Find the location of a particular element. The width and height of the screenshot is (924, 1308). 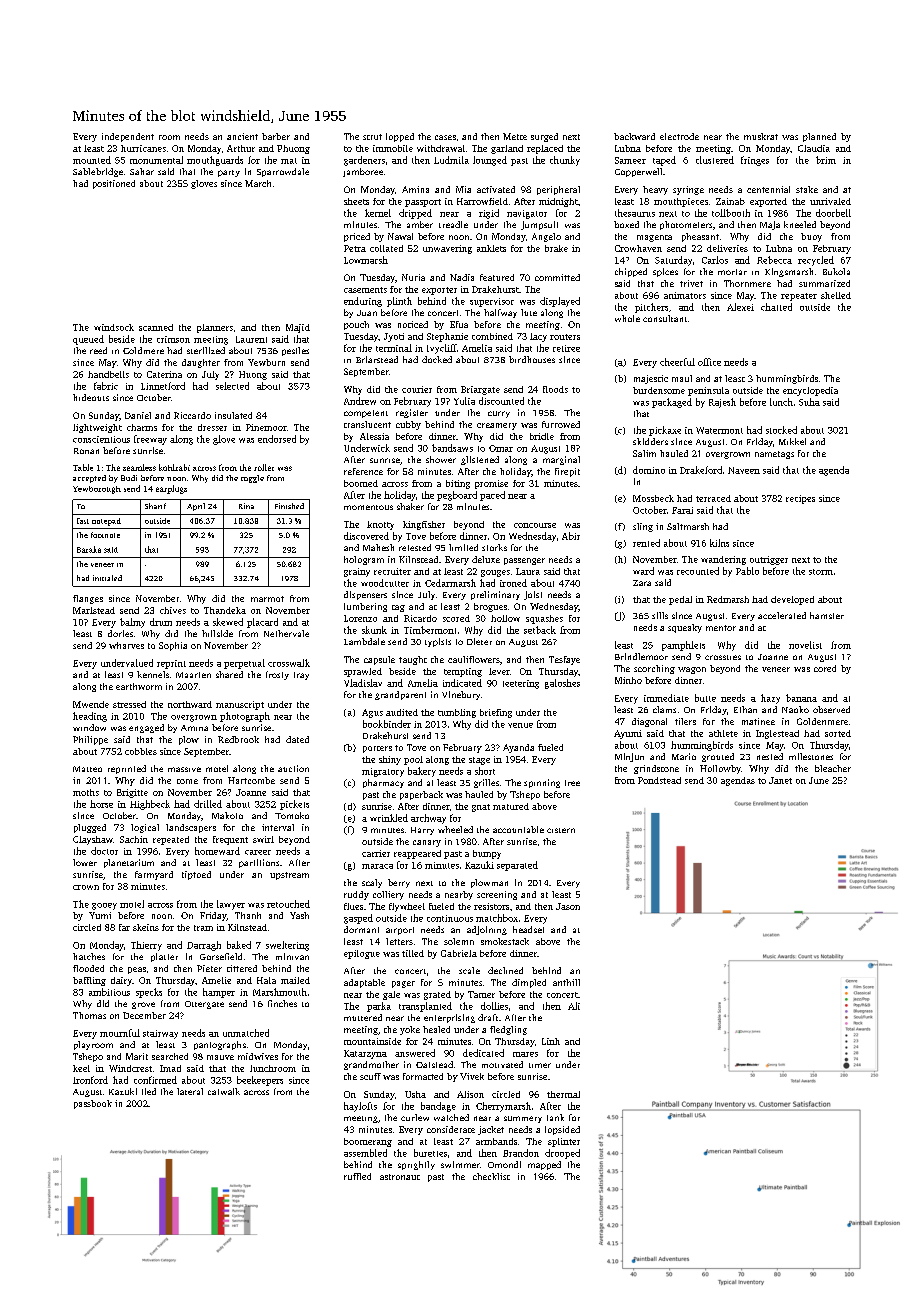

Ludmila is located at coordinates (451, 160).
